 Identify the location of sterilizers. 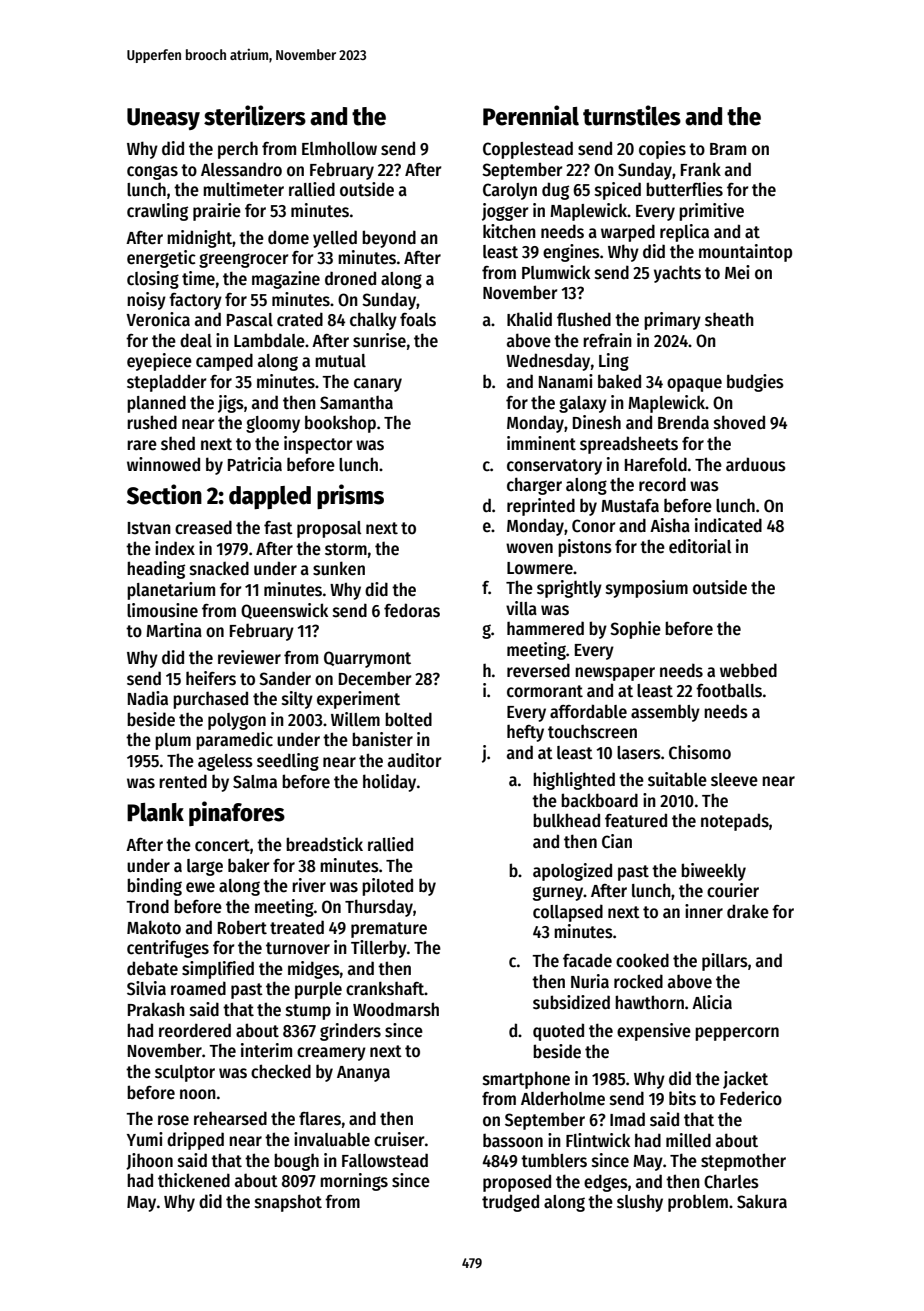
(255, 115).
